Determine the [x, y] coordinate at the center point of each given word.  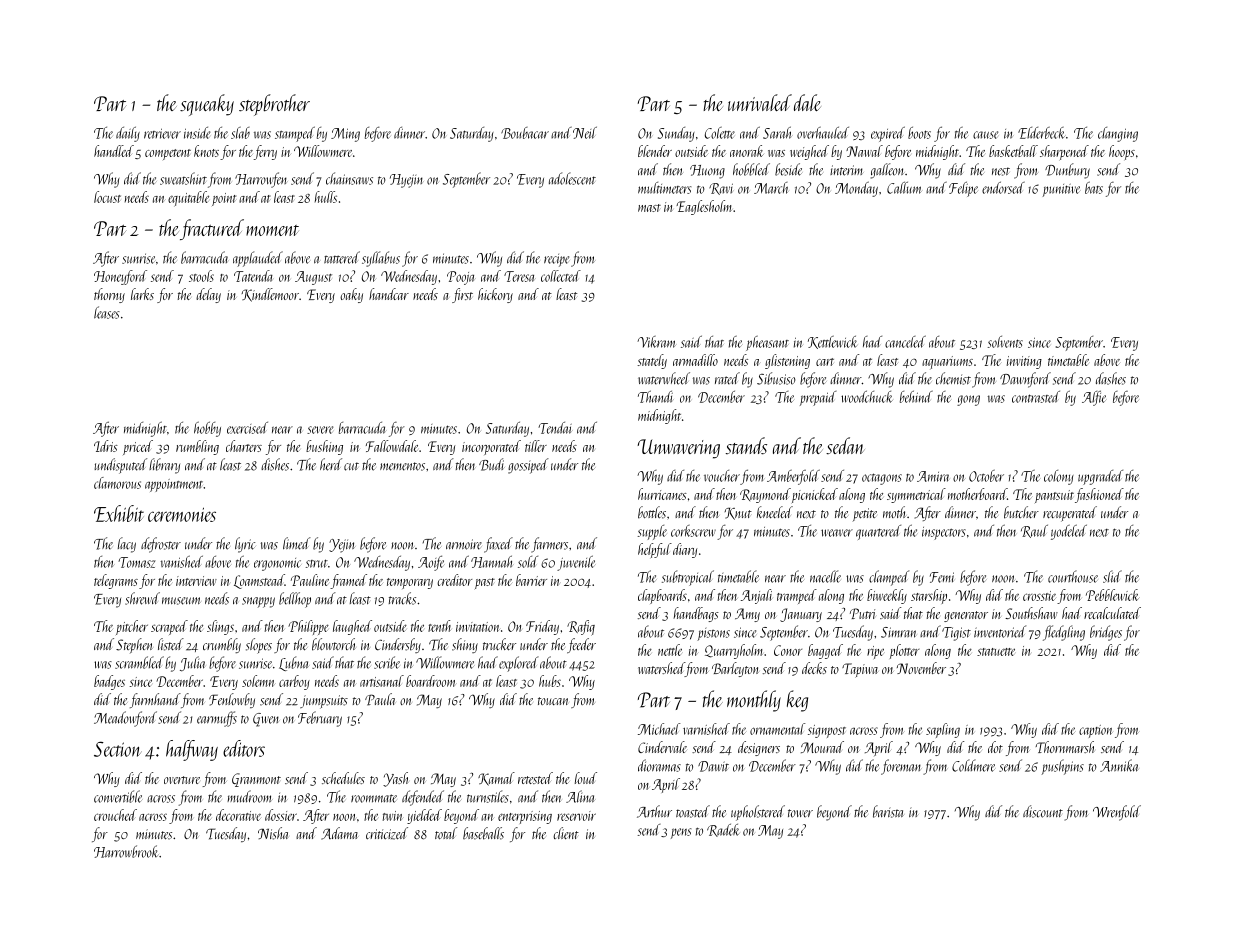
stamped [295, 134]
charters [244, 446]
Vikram [656, 342]
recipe [556, 260]
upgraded [1100, 477]
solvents [1005, 342]
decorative [238, 815]
